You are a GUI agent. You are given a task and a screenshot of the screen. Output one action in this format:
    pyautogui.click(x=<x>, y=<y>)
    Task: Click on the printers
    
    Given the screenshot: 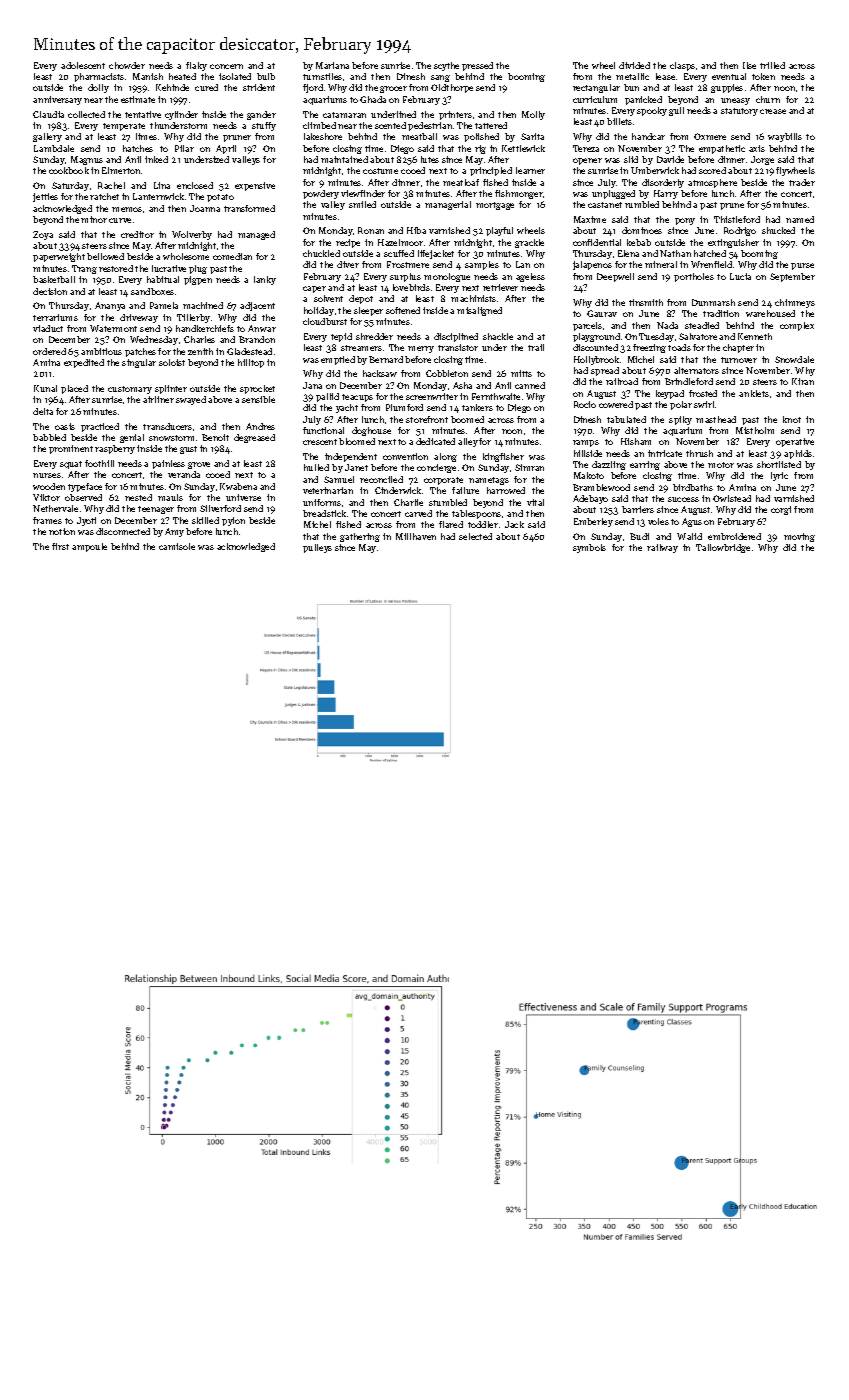 What is the action you would take?
    pyautogui.click(x=455, y=115)
